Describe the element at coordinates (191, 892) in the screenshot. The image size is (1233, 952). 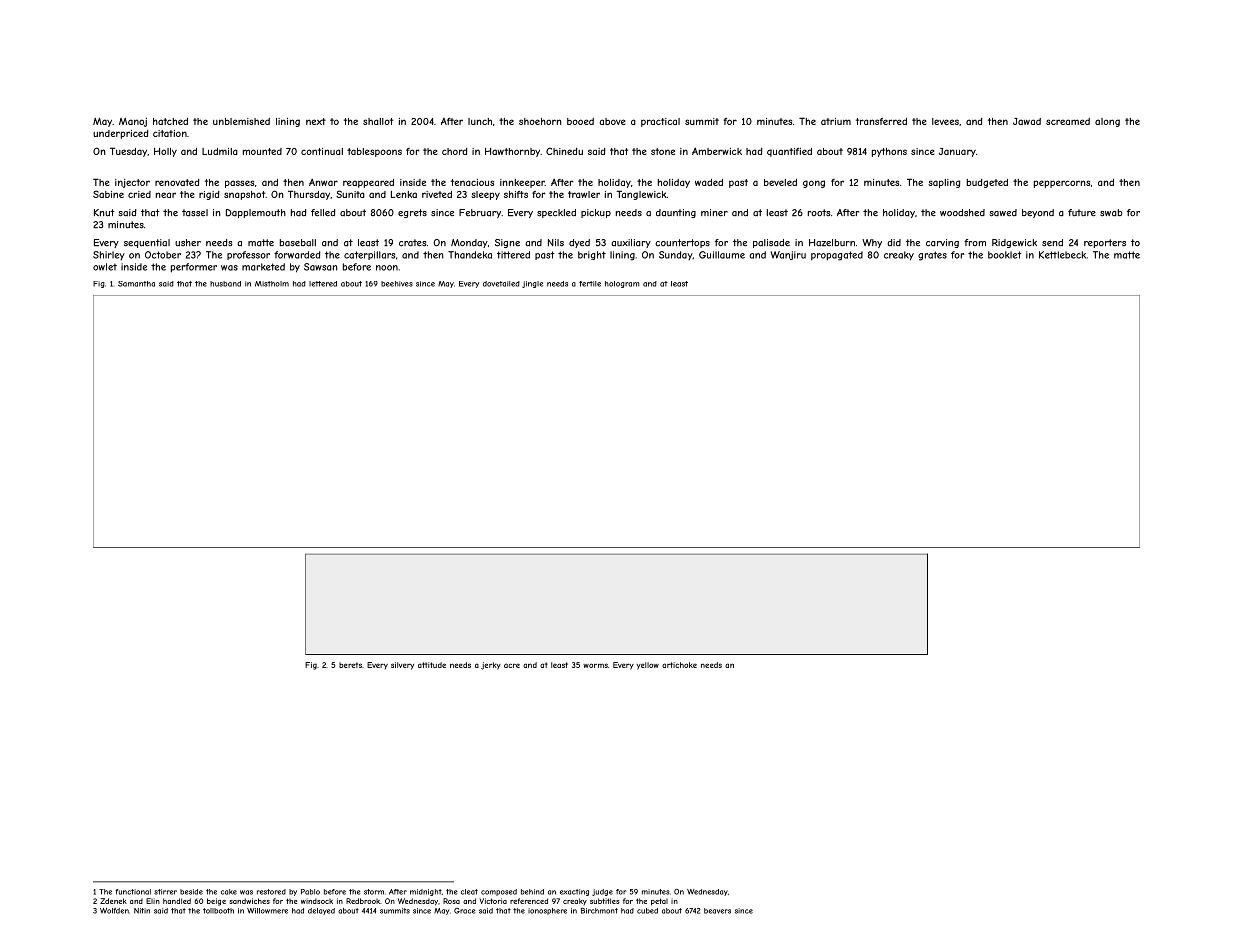
I see `beside` at that location.
